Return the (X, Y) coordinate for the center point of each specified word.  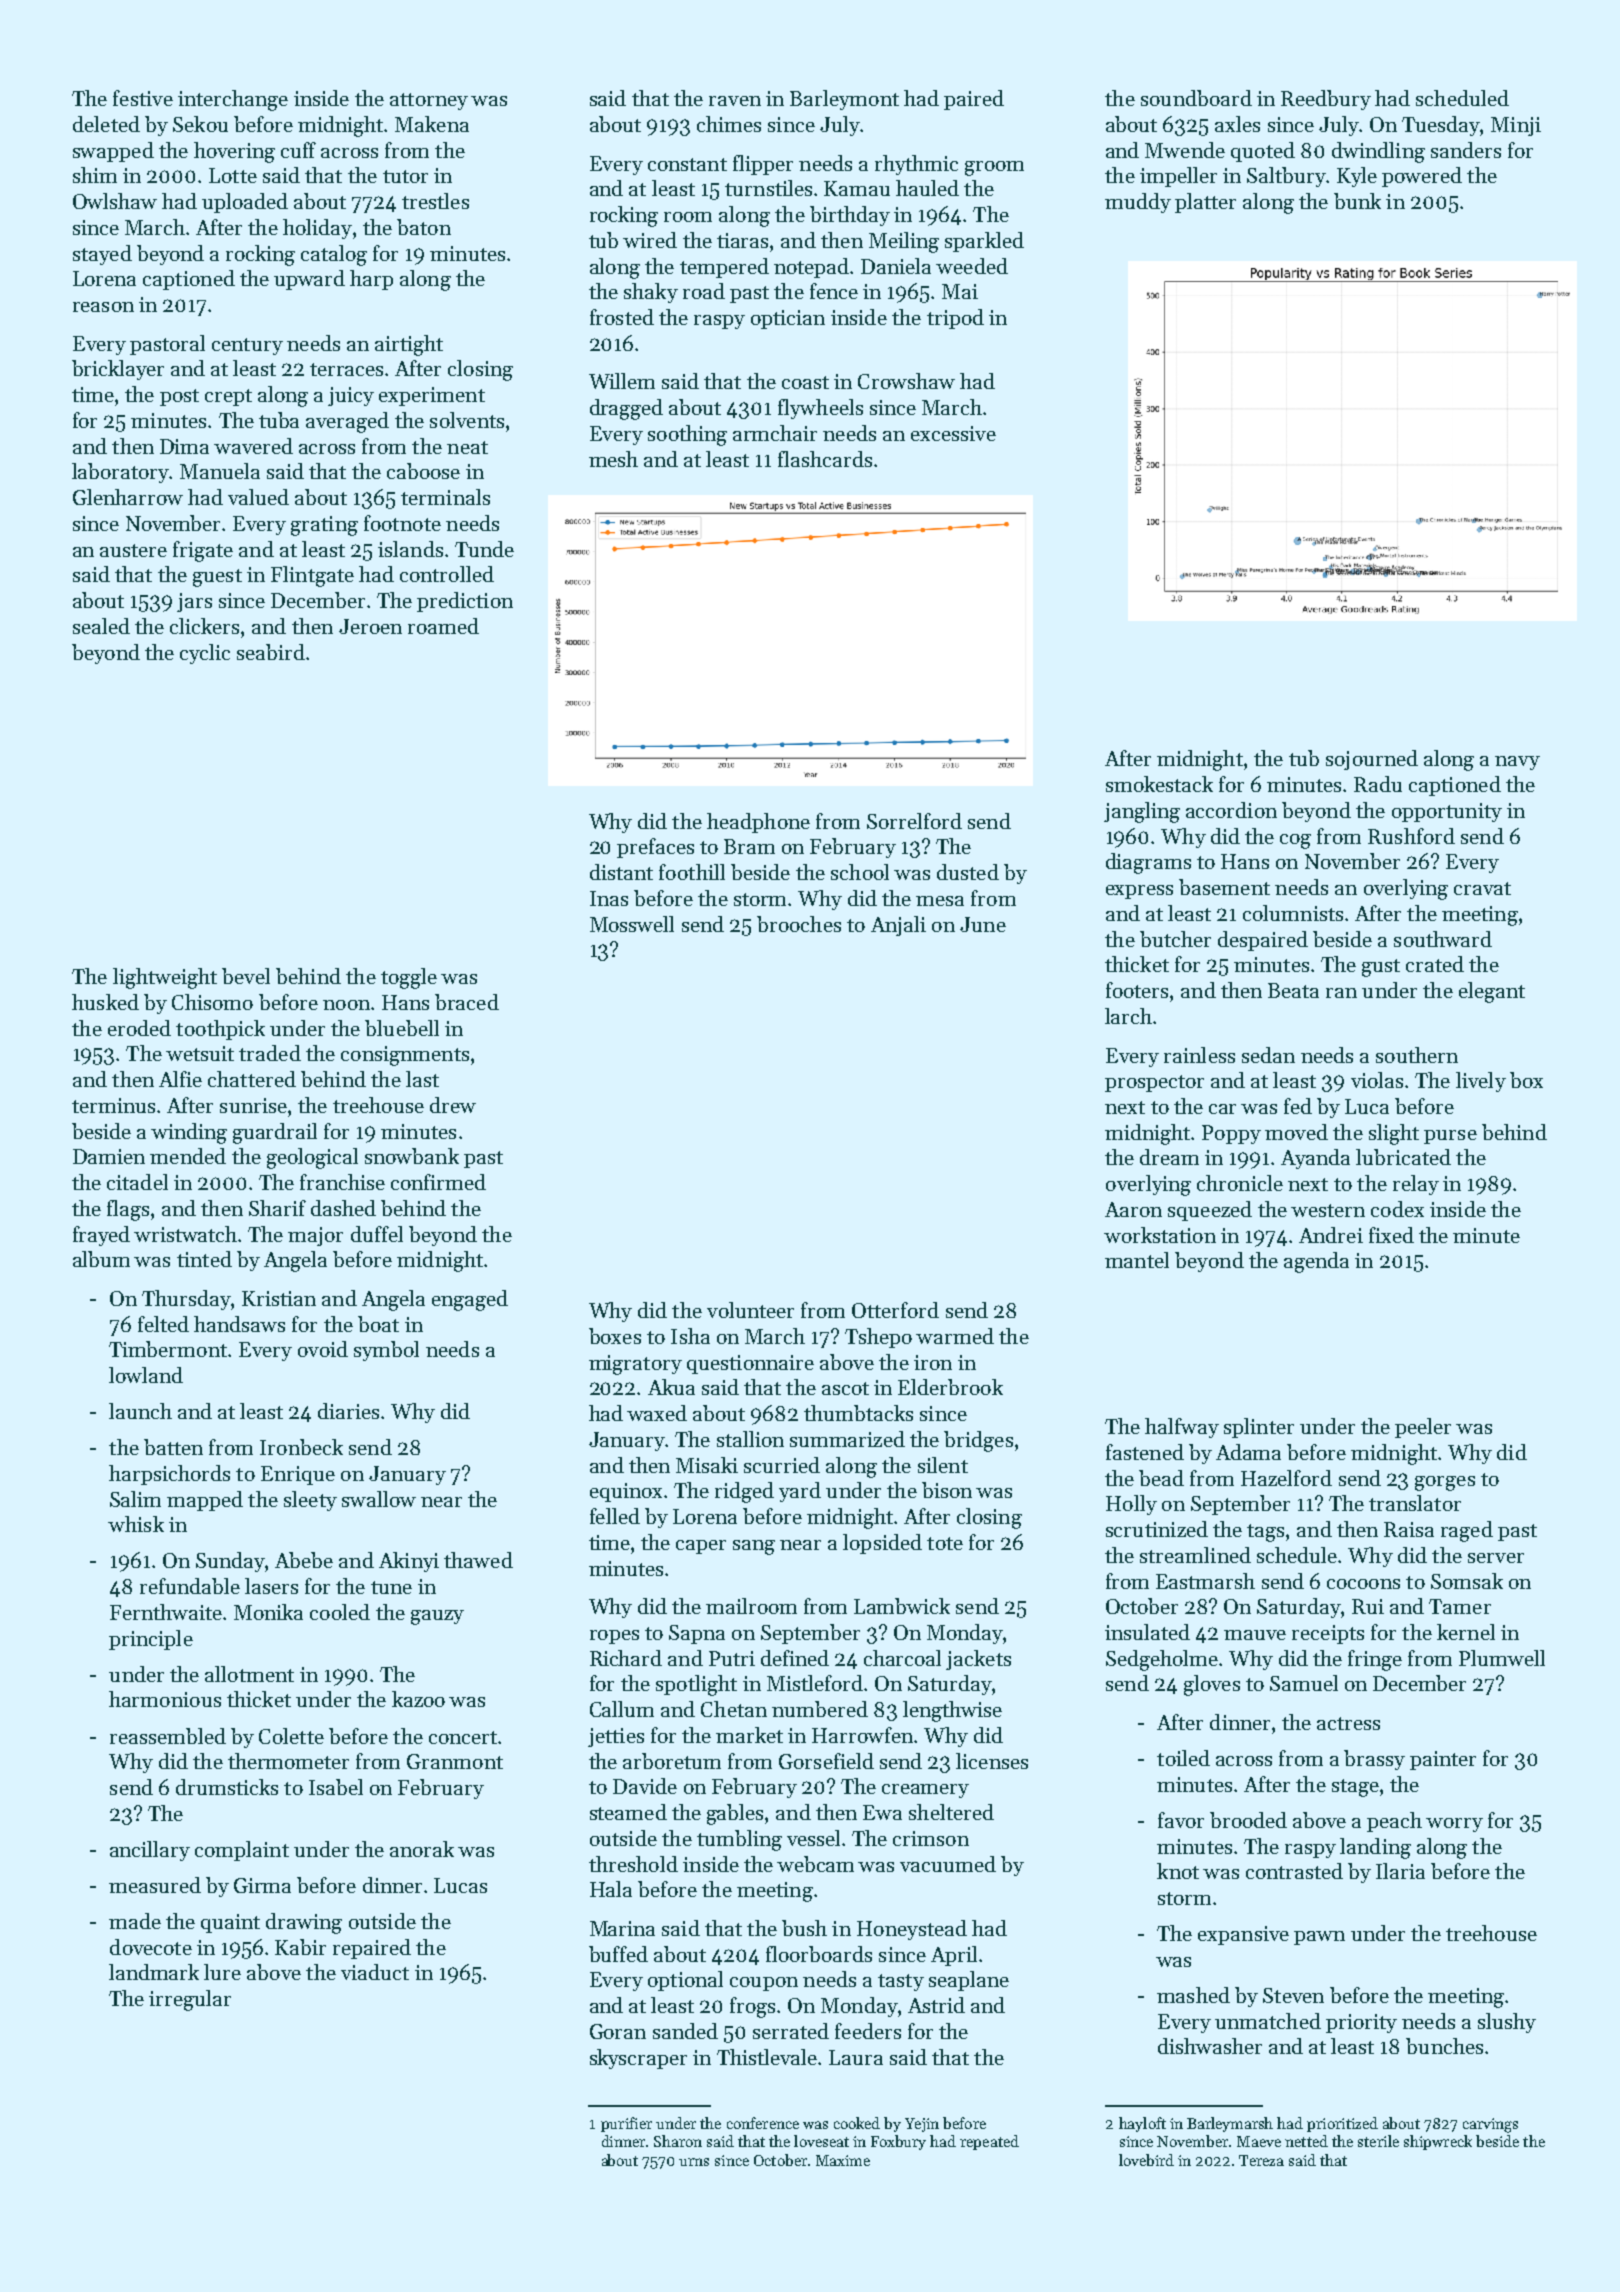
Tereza (1261, 2160)
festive (143, 98)
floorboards (819, 1954)
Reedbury (1326, 100)
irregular (190, 2000)
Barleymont (844, 100)
